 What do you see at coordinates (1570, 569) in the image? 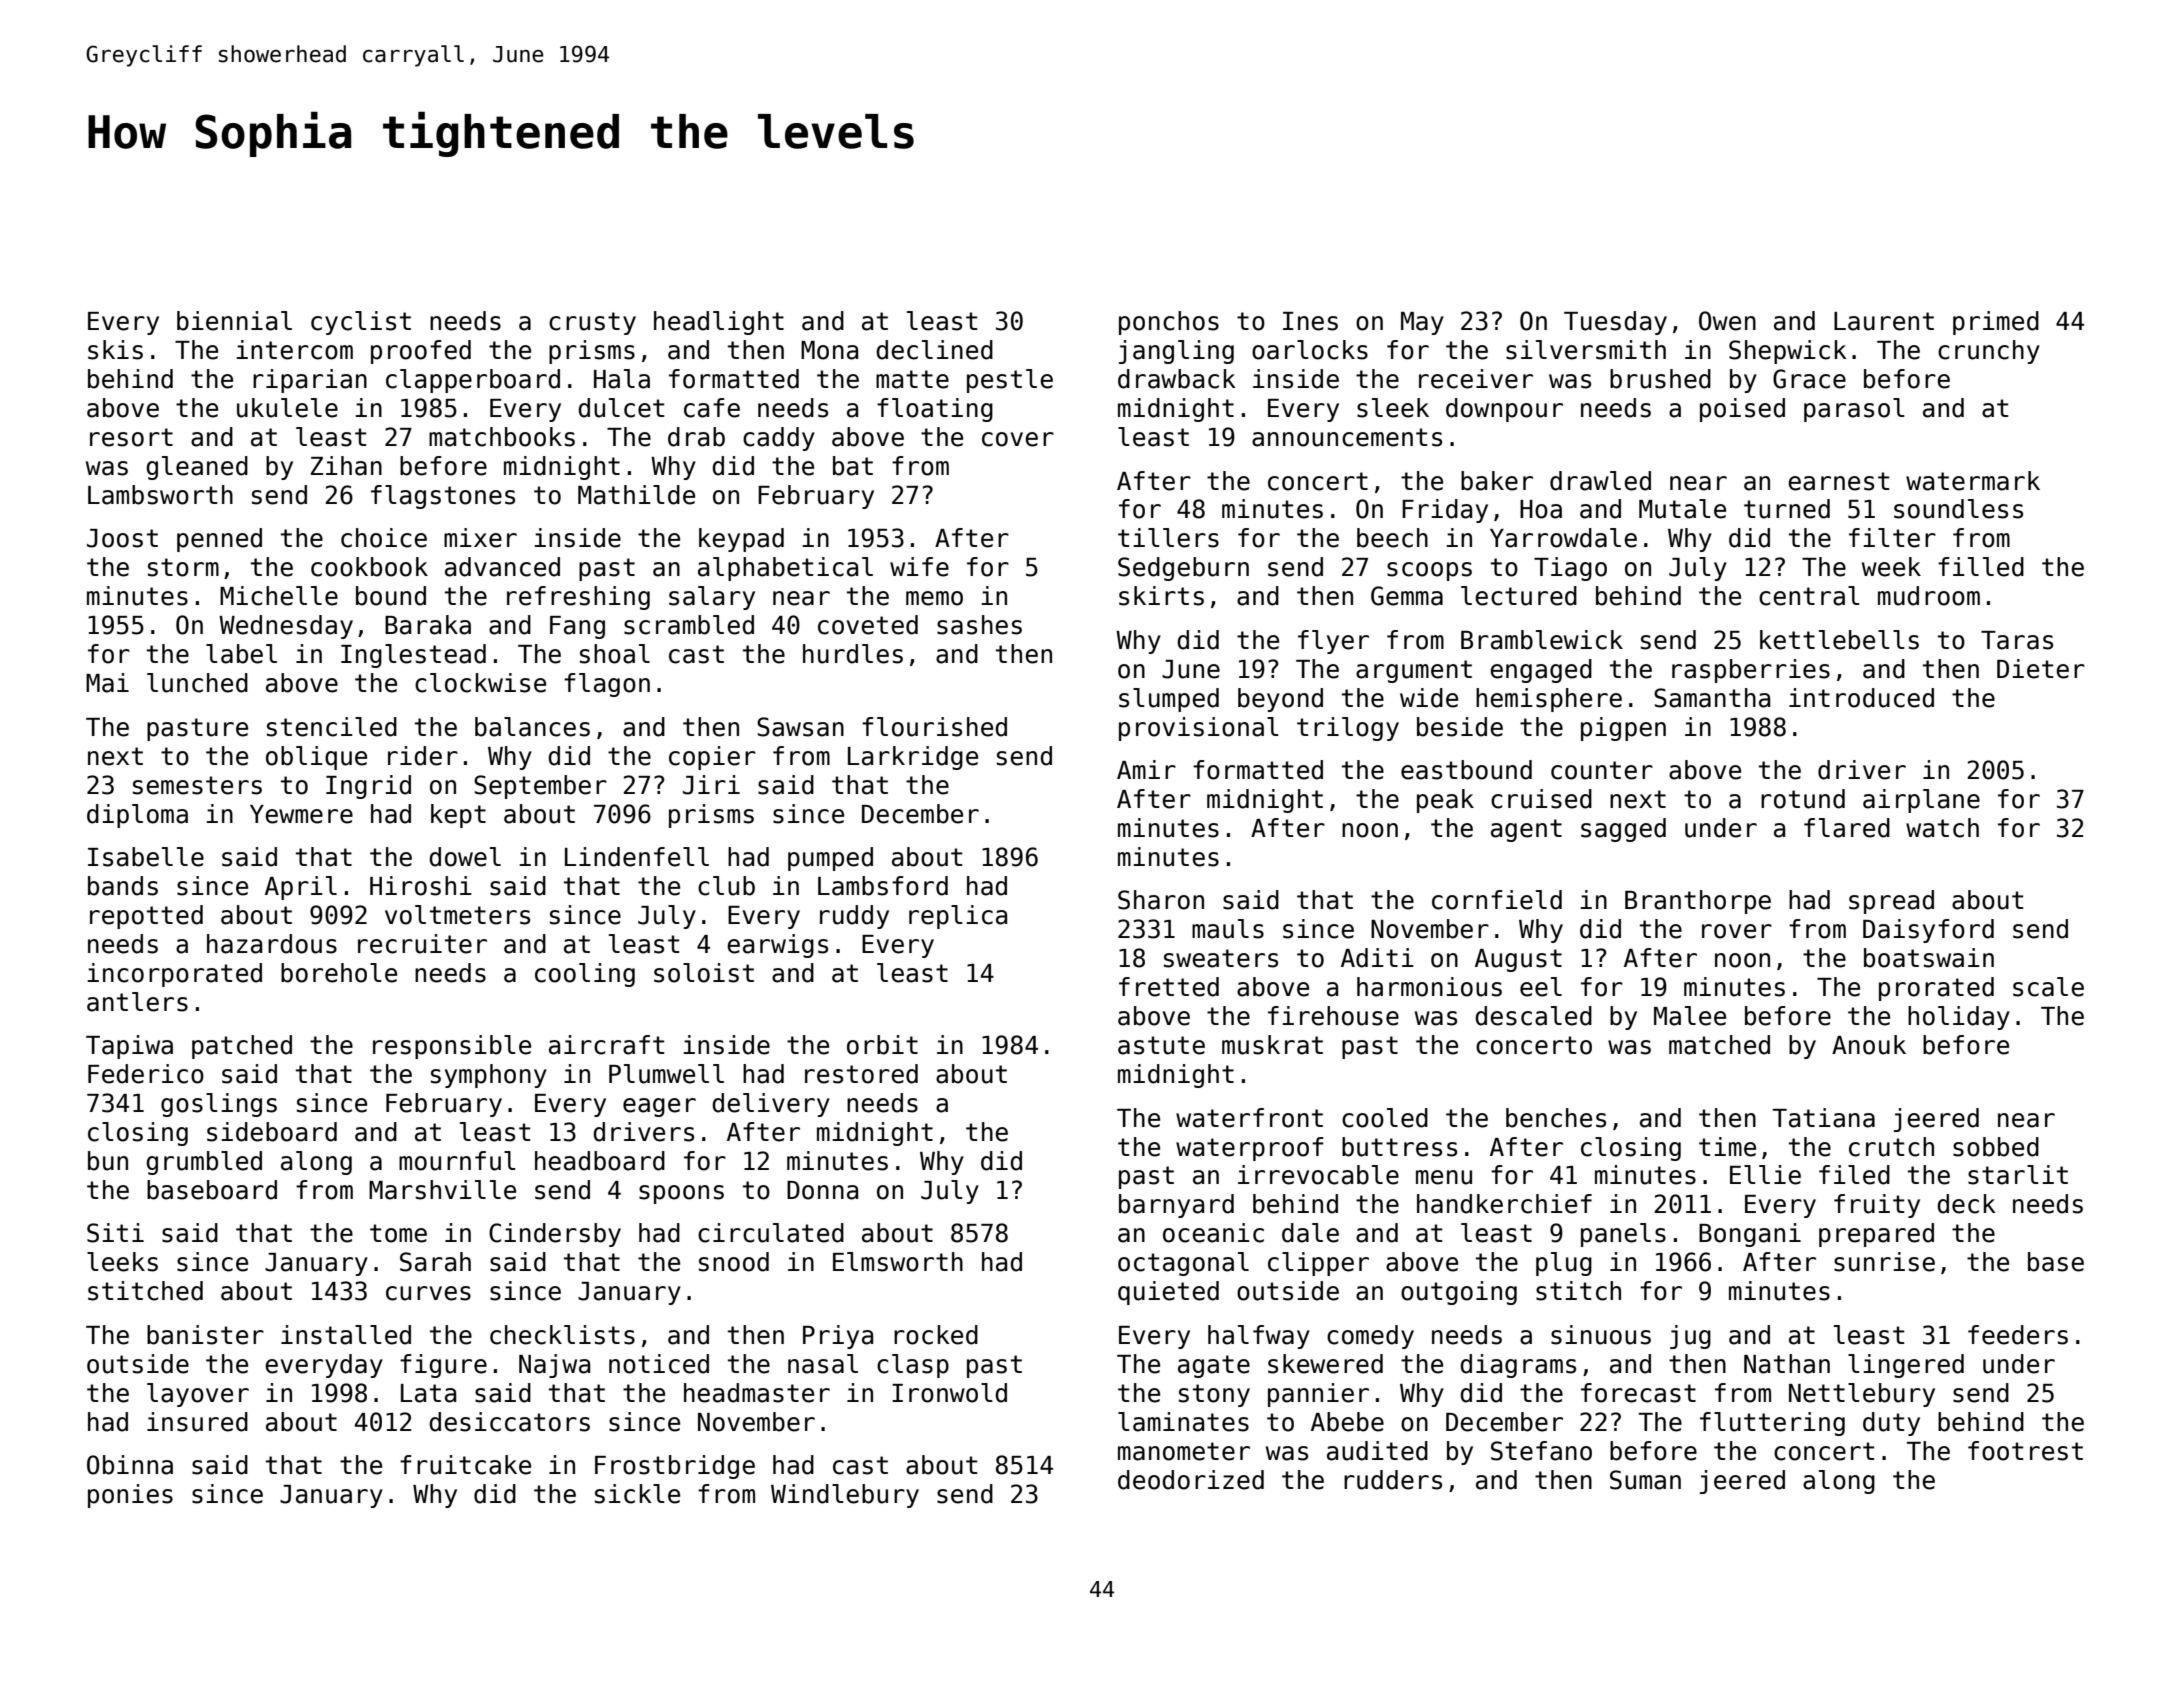
I see `Tiago` at bounding box center [1570, 569].
